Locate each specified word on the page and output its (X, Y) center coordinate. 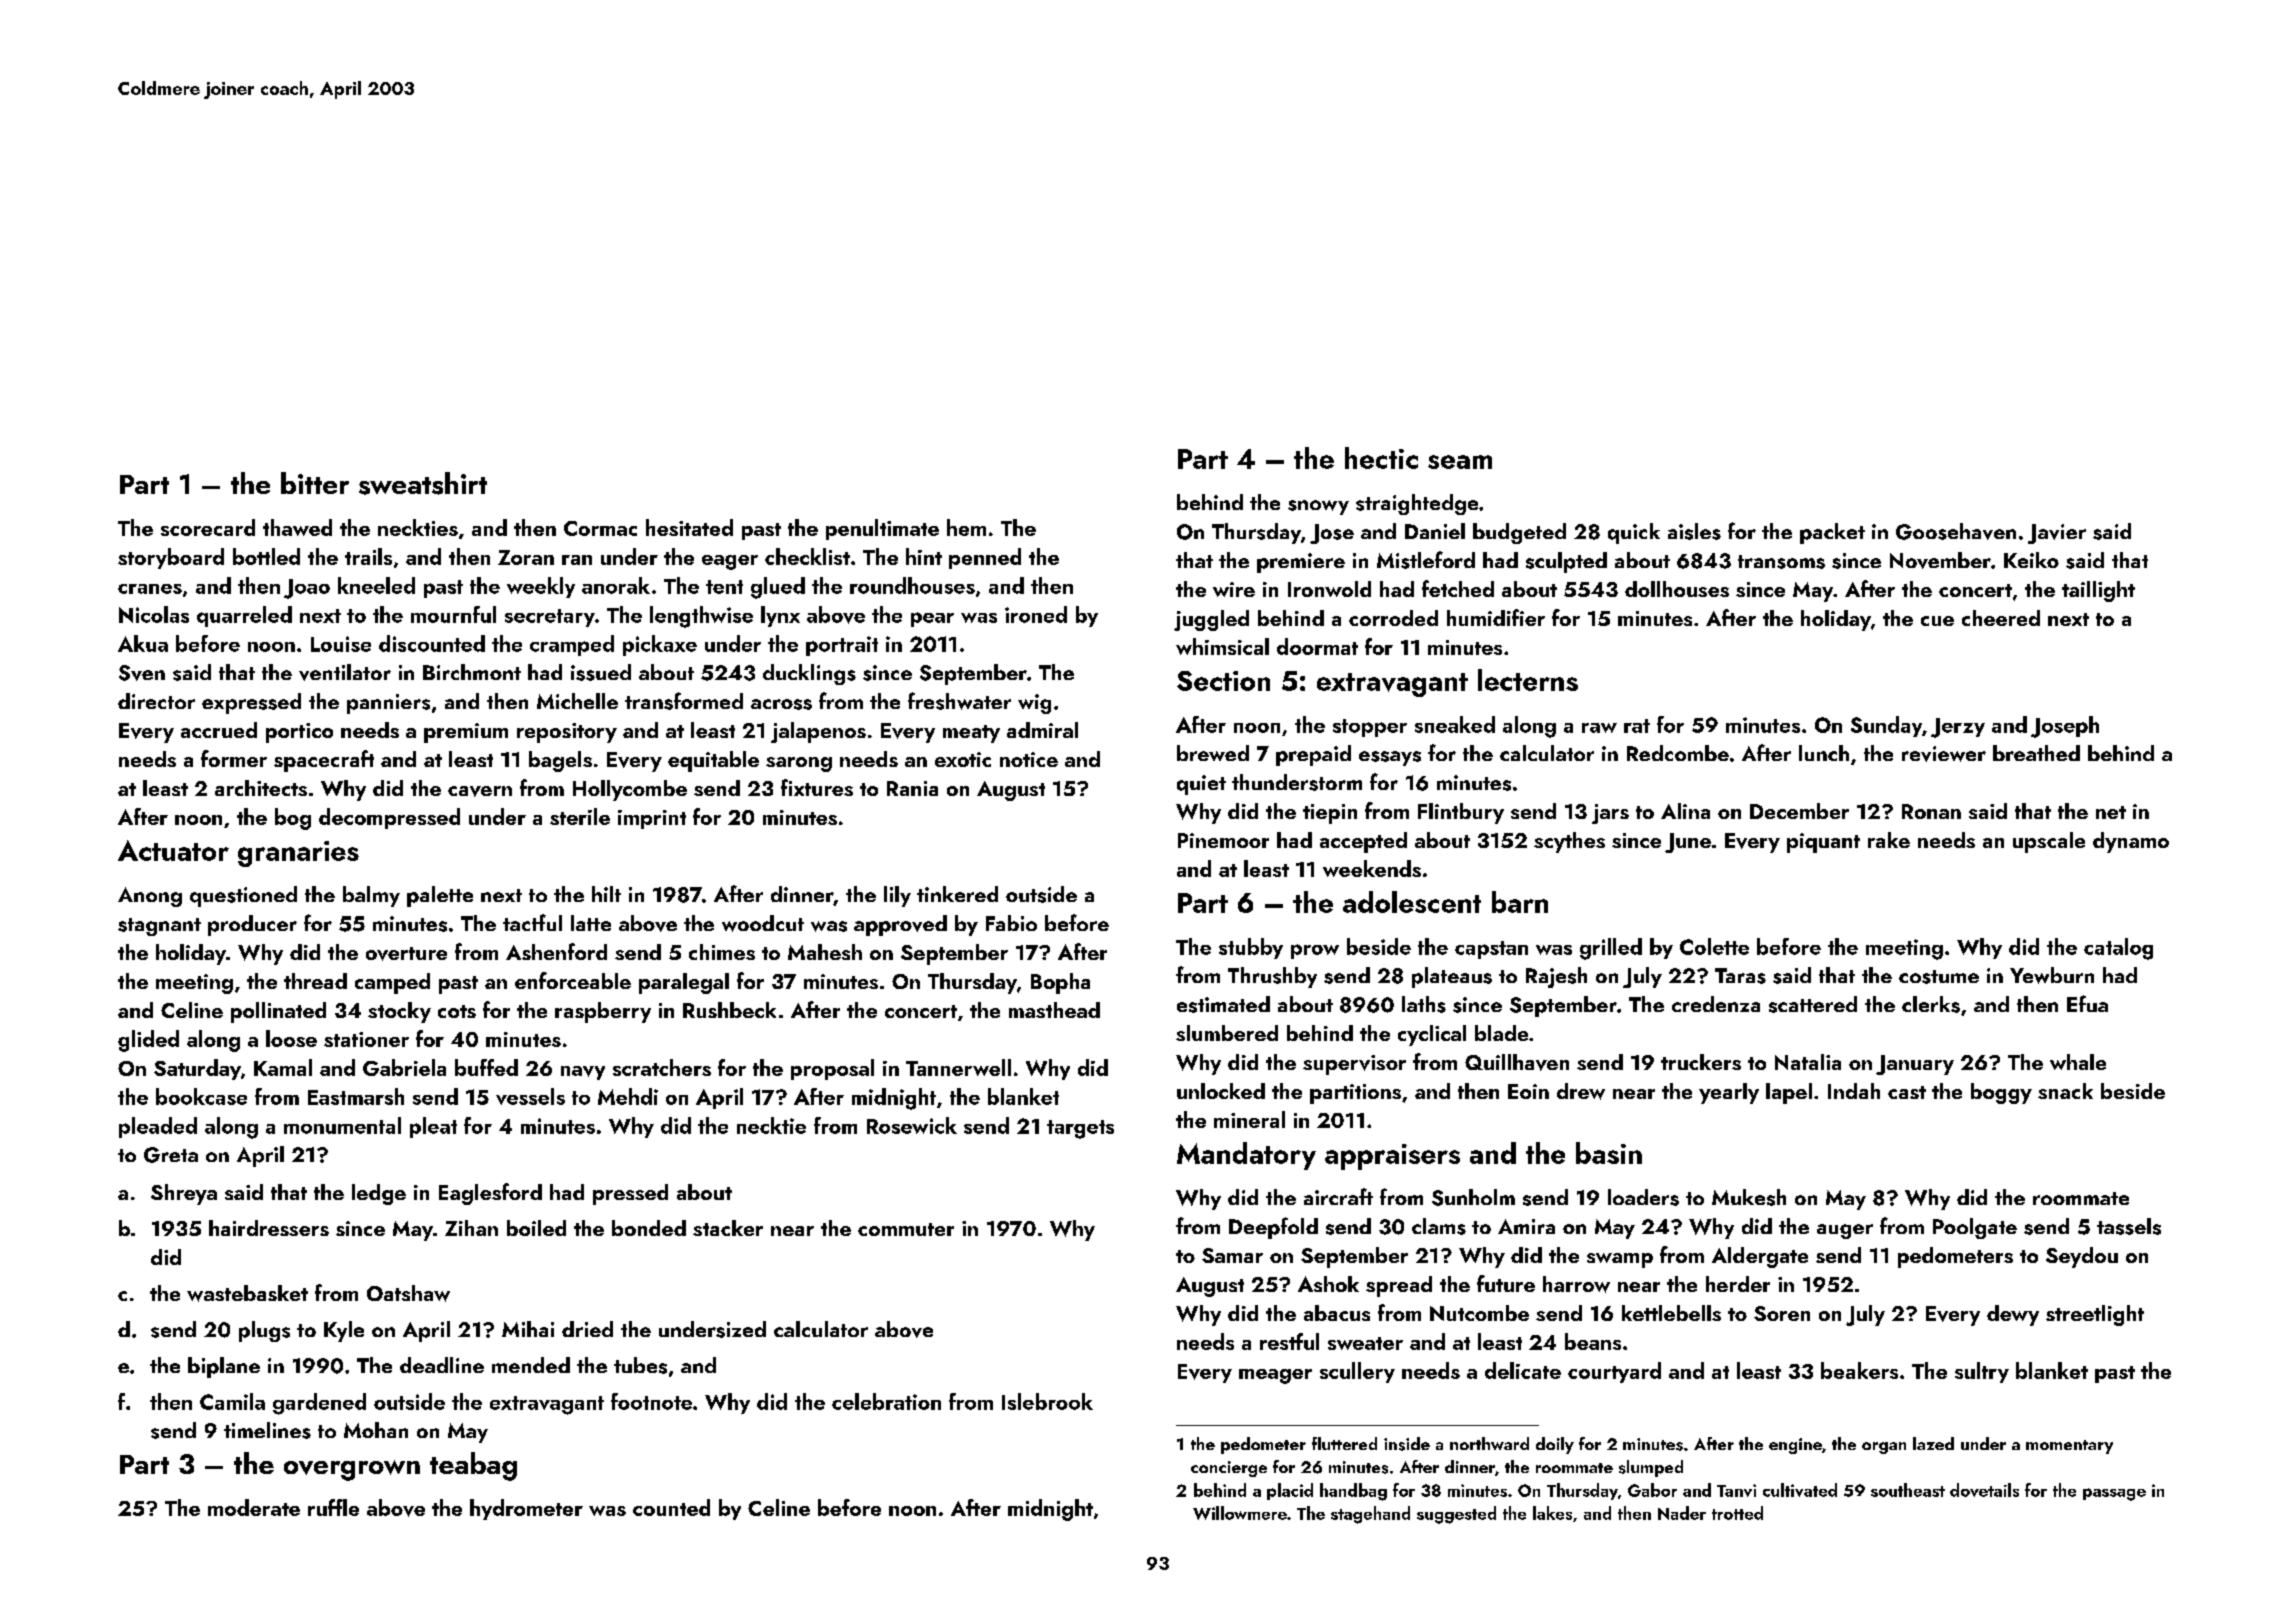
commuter (906, 1229)
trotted (1737, 1513)
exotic (963, 759)
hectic (1381, 458)
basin (1609, 1153)
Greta (171, 1155)
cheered (2001, 618)
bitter (315, 483)
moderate (254, 1507)
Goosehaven (1956, 531)
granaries (298, 854)
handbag (1353, 1492)
